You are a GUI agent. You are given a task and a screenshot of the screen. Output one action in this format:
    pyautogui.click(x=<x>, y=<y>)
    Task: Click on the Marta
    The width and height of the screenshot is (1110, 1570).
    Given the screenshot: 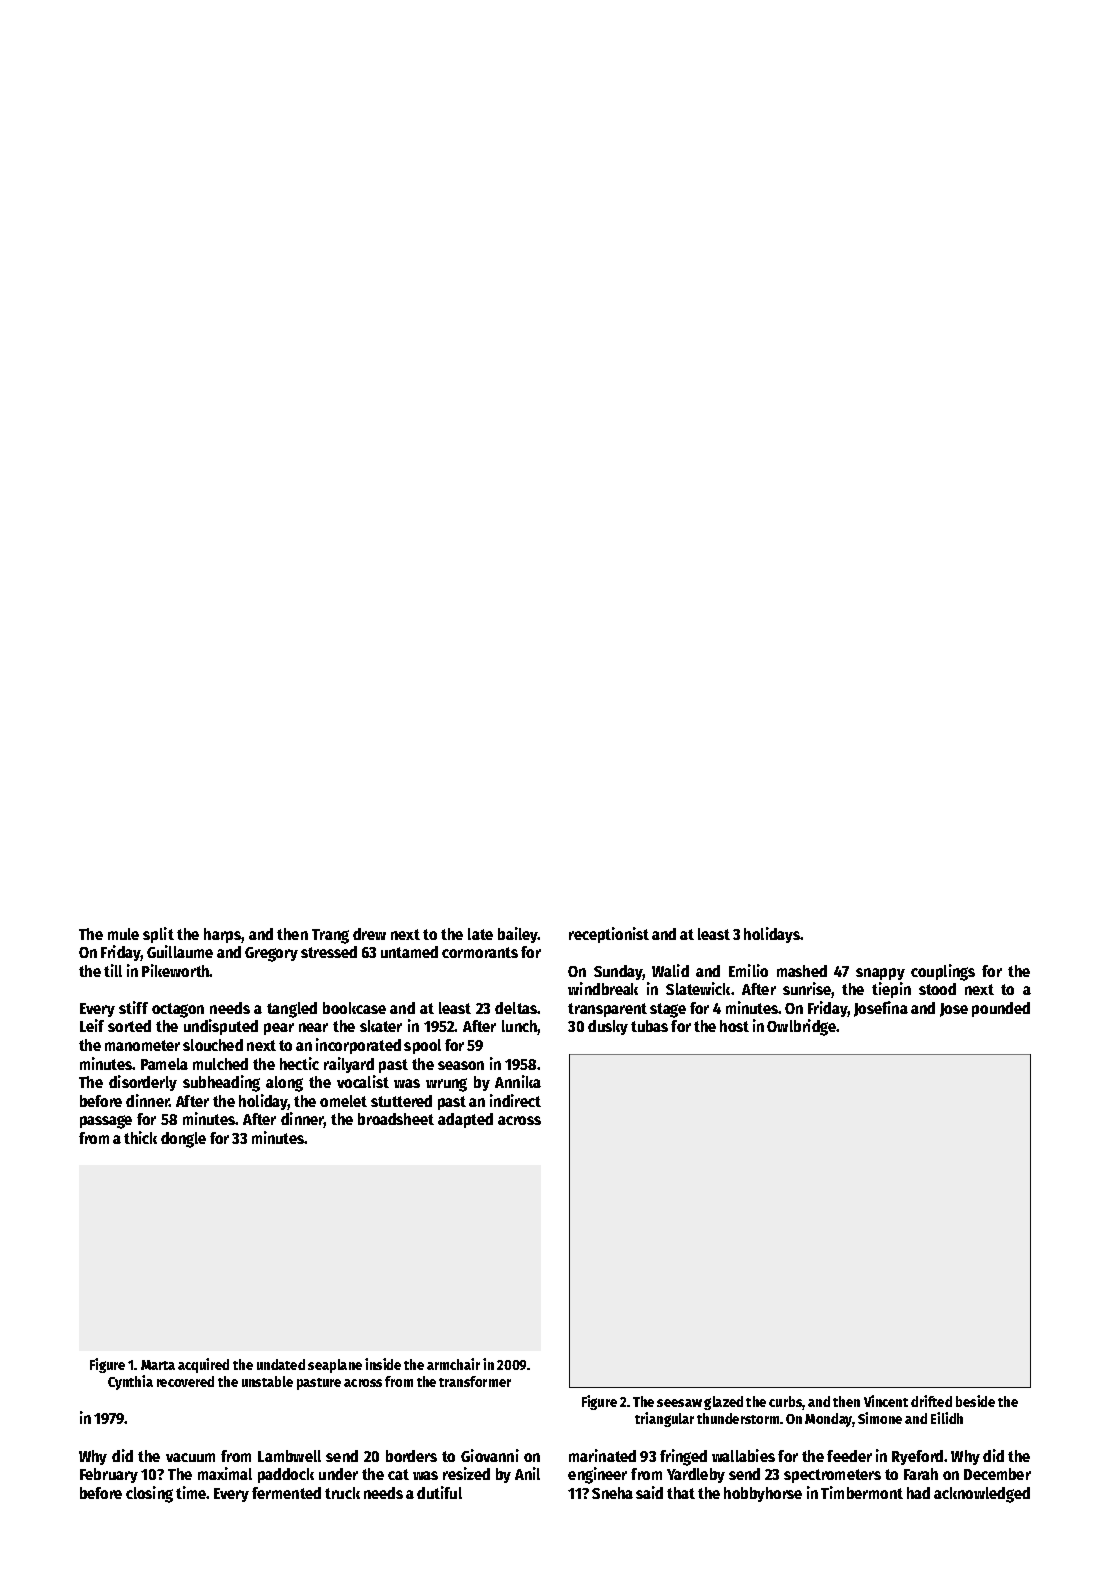 What is the action you would take?
    pyautogui.click(x=158, y=1365)
